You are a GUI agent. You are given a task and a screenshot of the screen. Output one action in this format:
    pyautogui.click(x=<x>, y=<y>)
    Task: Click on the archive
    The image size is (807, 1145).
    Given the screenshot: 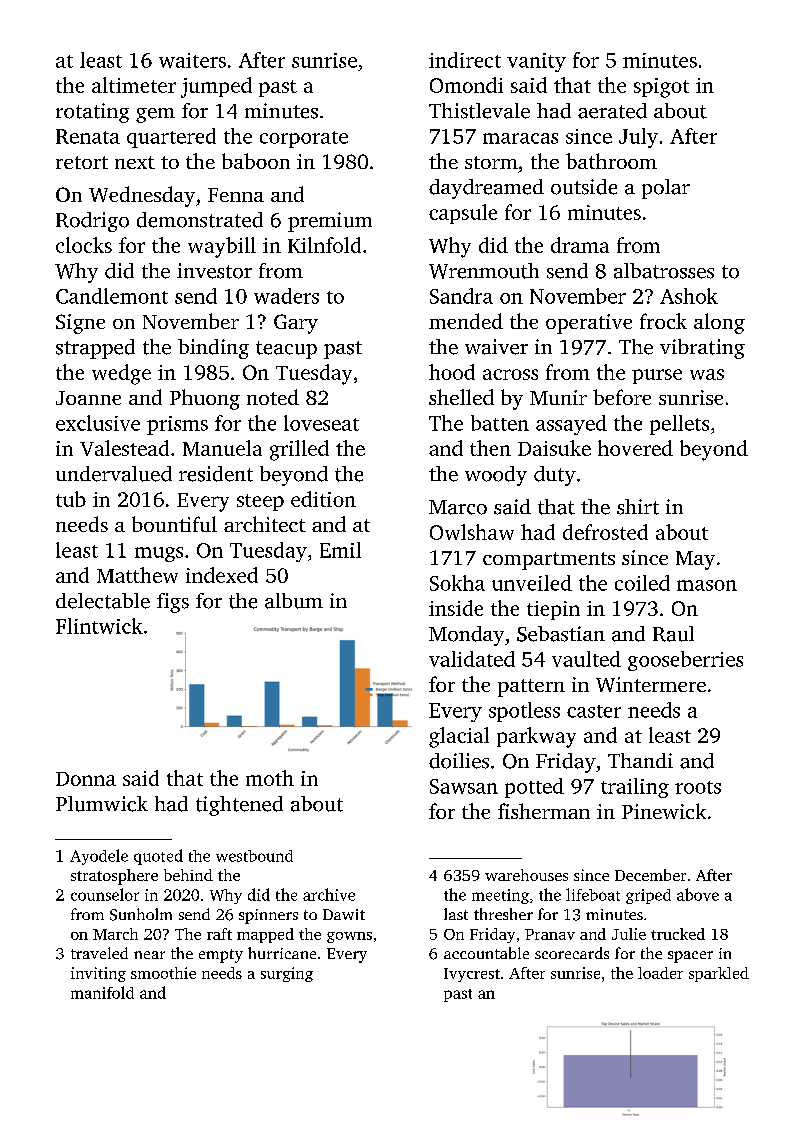 What is the action you would take?
    pyautogui.click(x=329, y=894)
